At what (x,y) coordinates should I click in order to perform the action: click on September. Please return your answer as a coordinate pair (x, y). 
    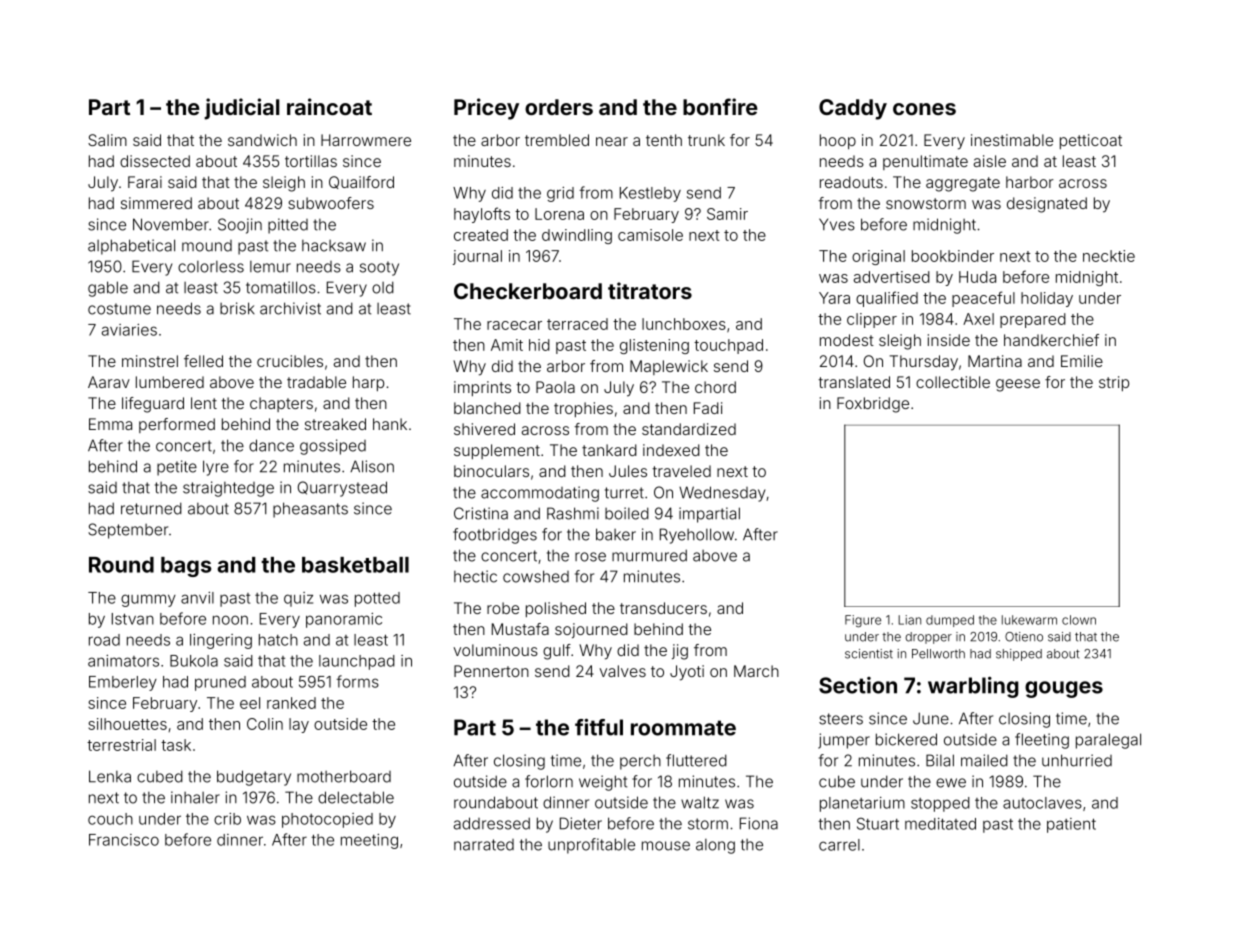
    Looking at the image, I should click on (128, 531).
